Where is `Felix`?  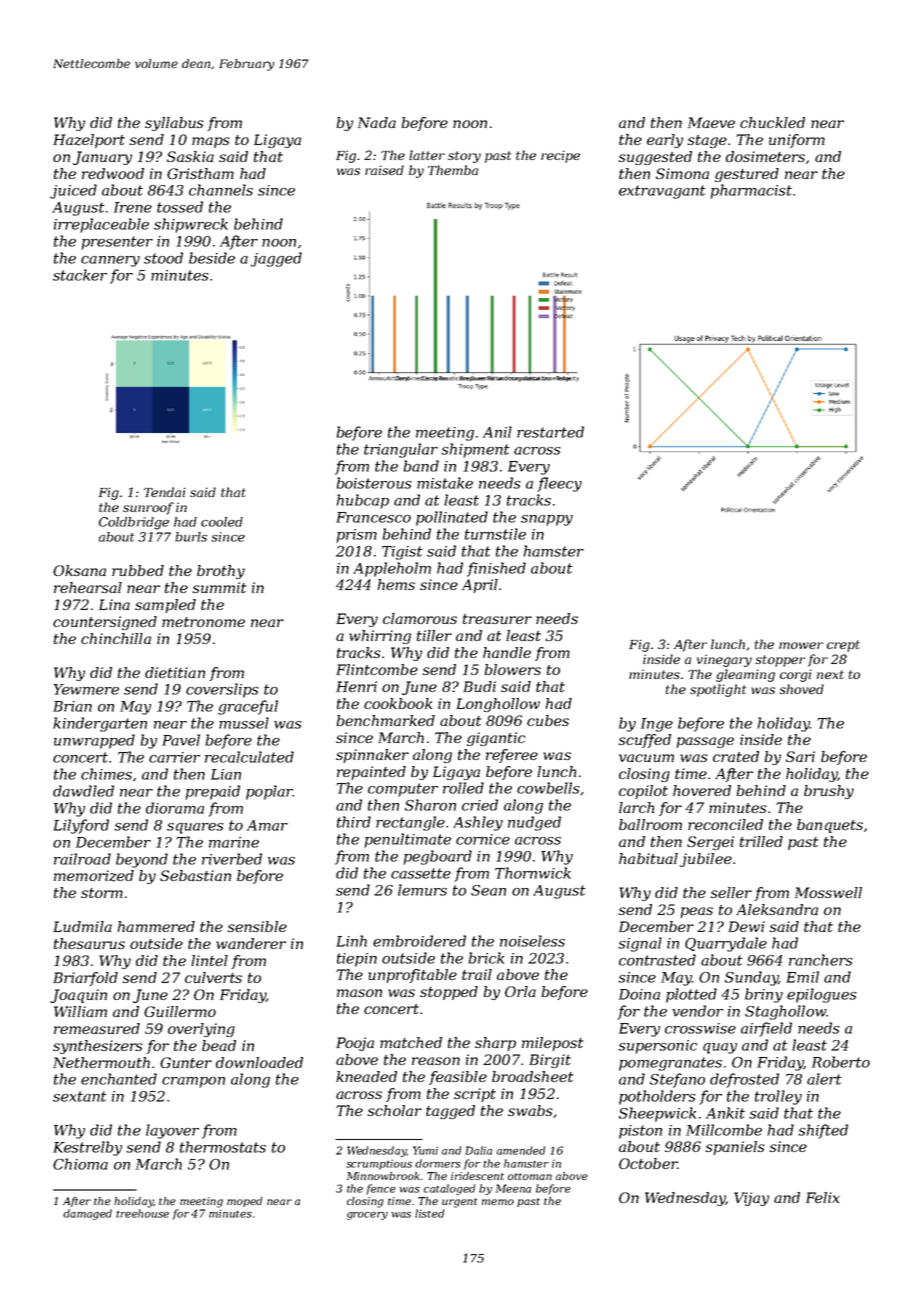
Felix is located at coordinates (822, 1197).
